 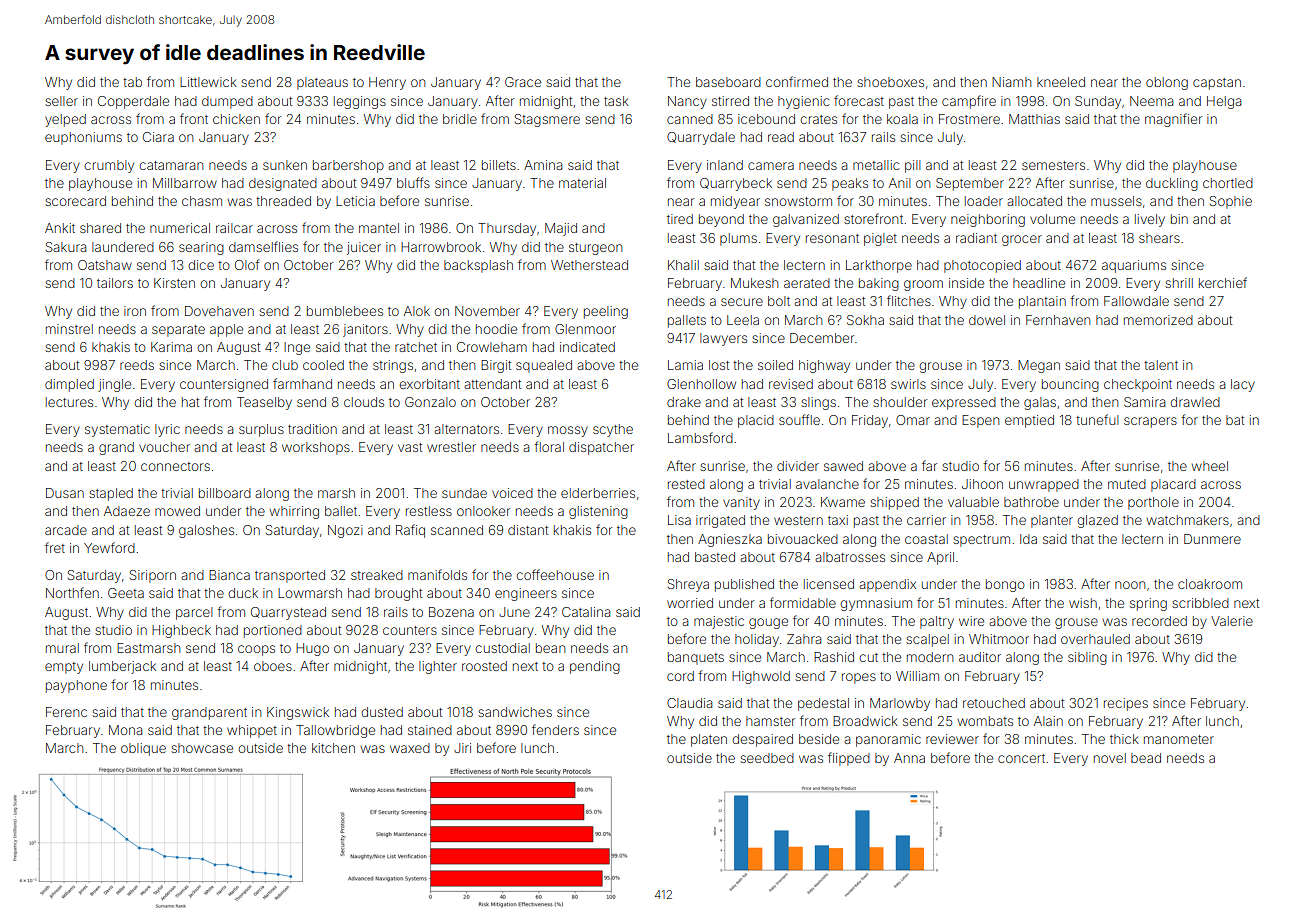 What do you see at coordinates (360, 102) in the page?
I see `leggings` at bounding box center [360, 102].
